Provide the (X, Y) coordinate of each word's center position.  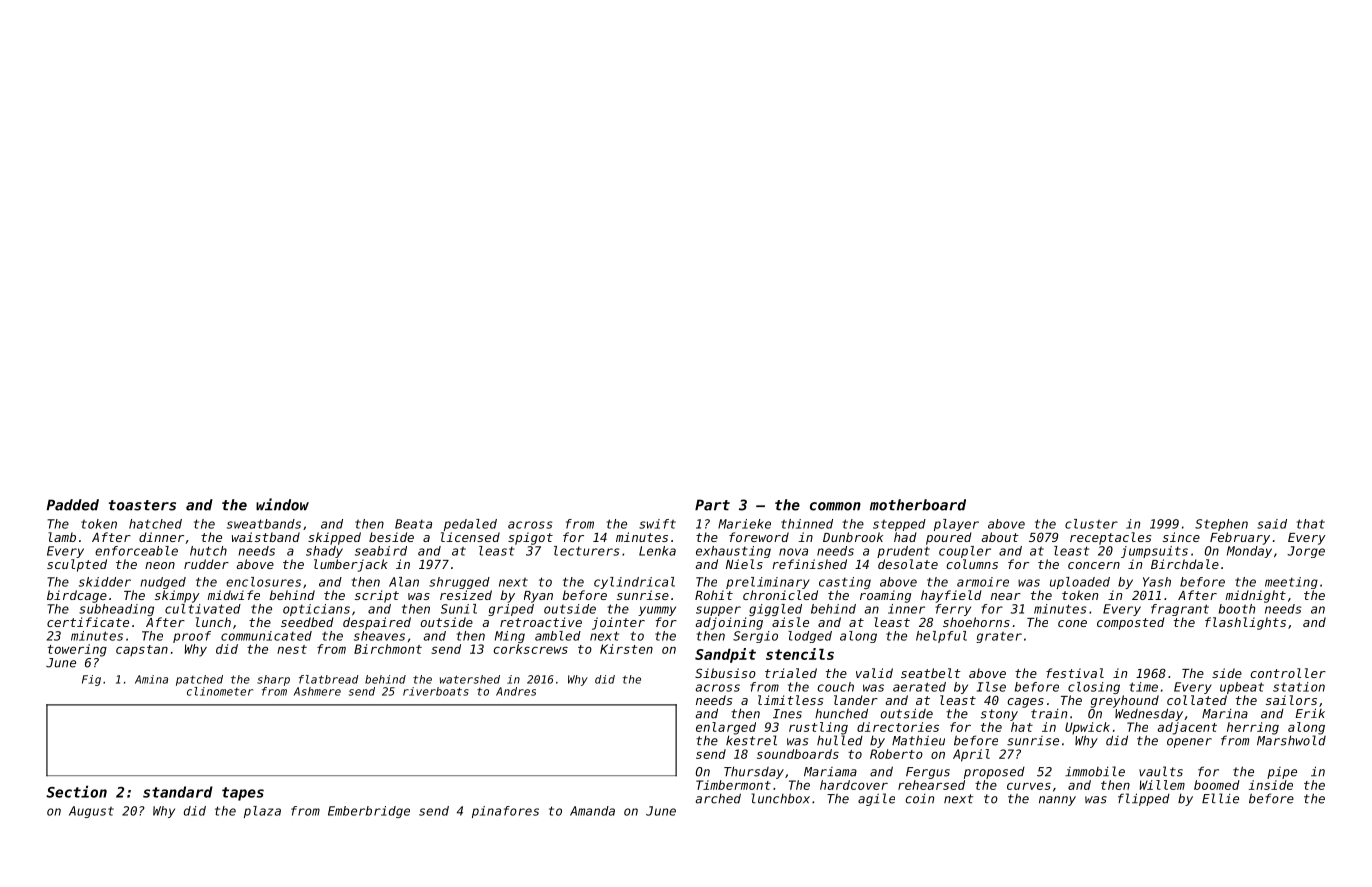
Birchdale (1185, 564)
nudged (163, 583)
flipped (1144, 799)
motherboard (918, 505)
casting (845, 583)
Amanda (592, 811)
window (282, 504)
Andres (516, 691)
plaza (262, 812)
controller (1288, 673)
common (835, 506)
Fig (91, 680)
